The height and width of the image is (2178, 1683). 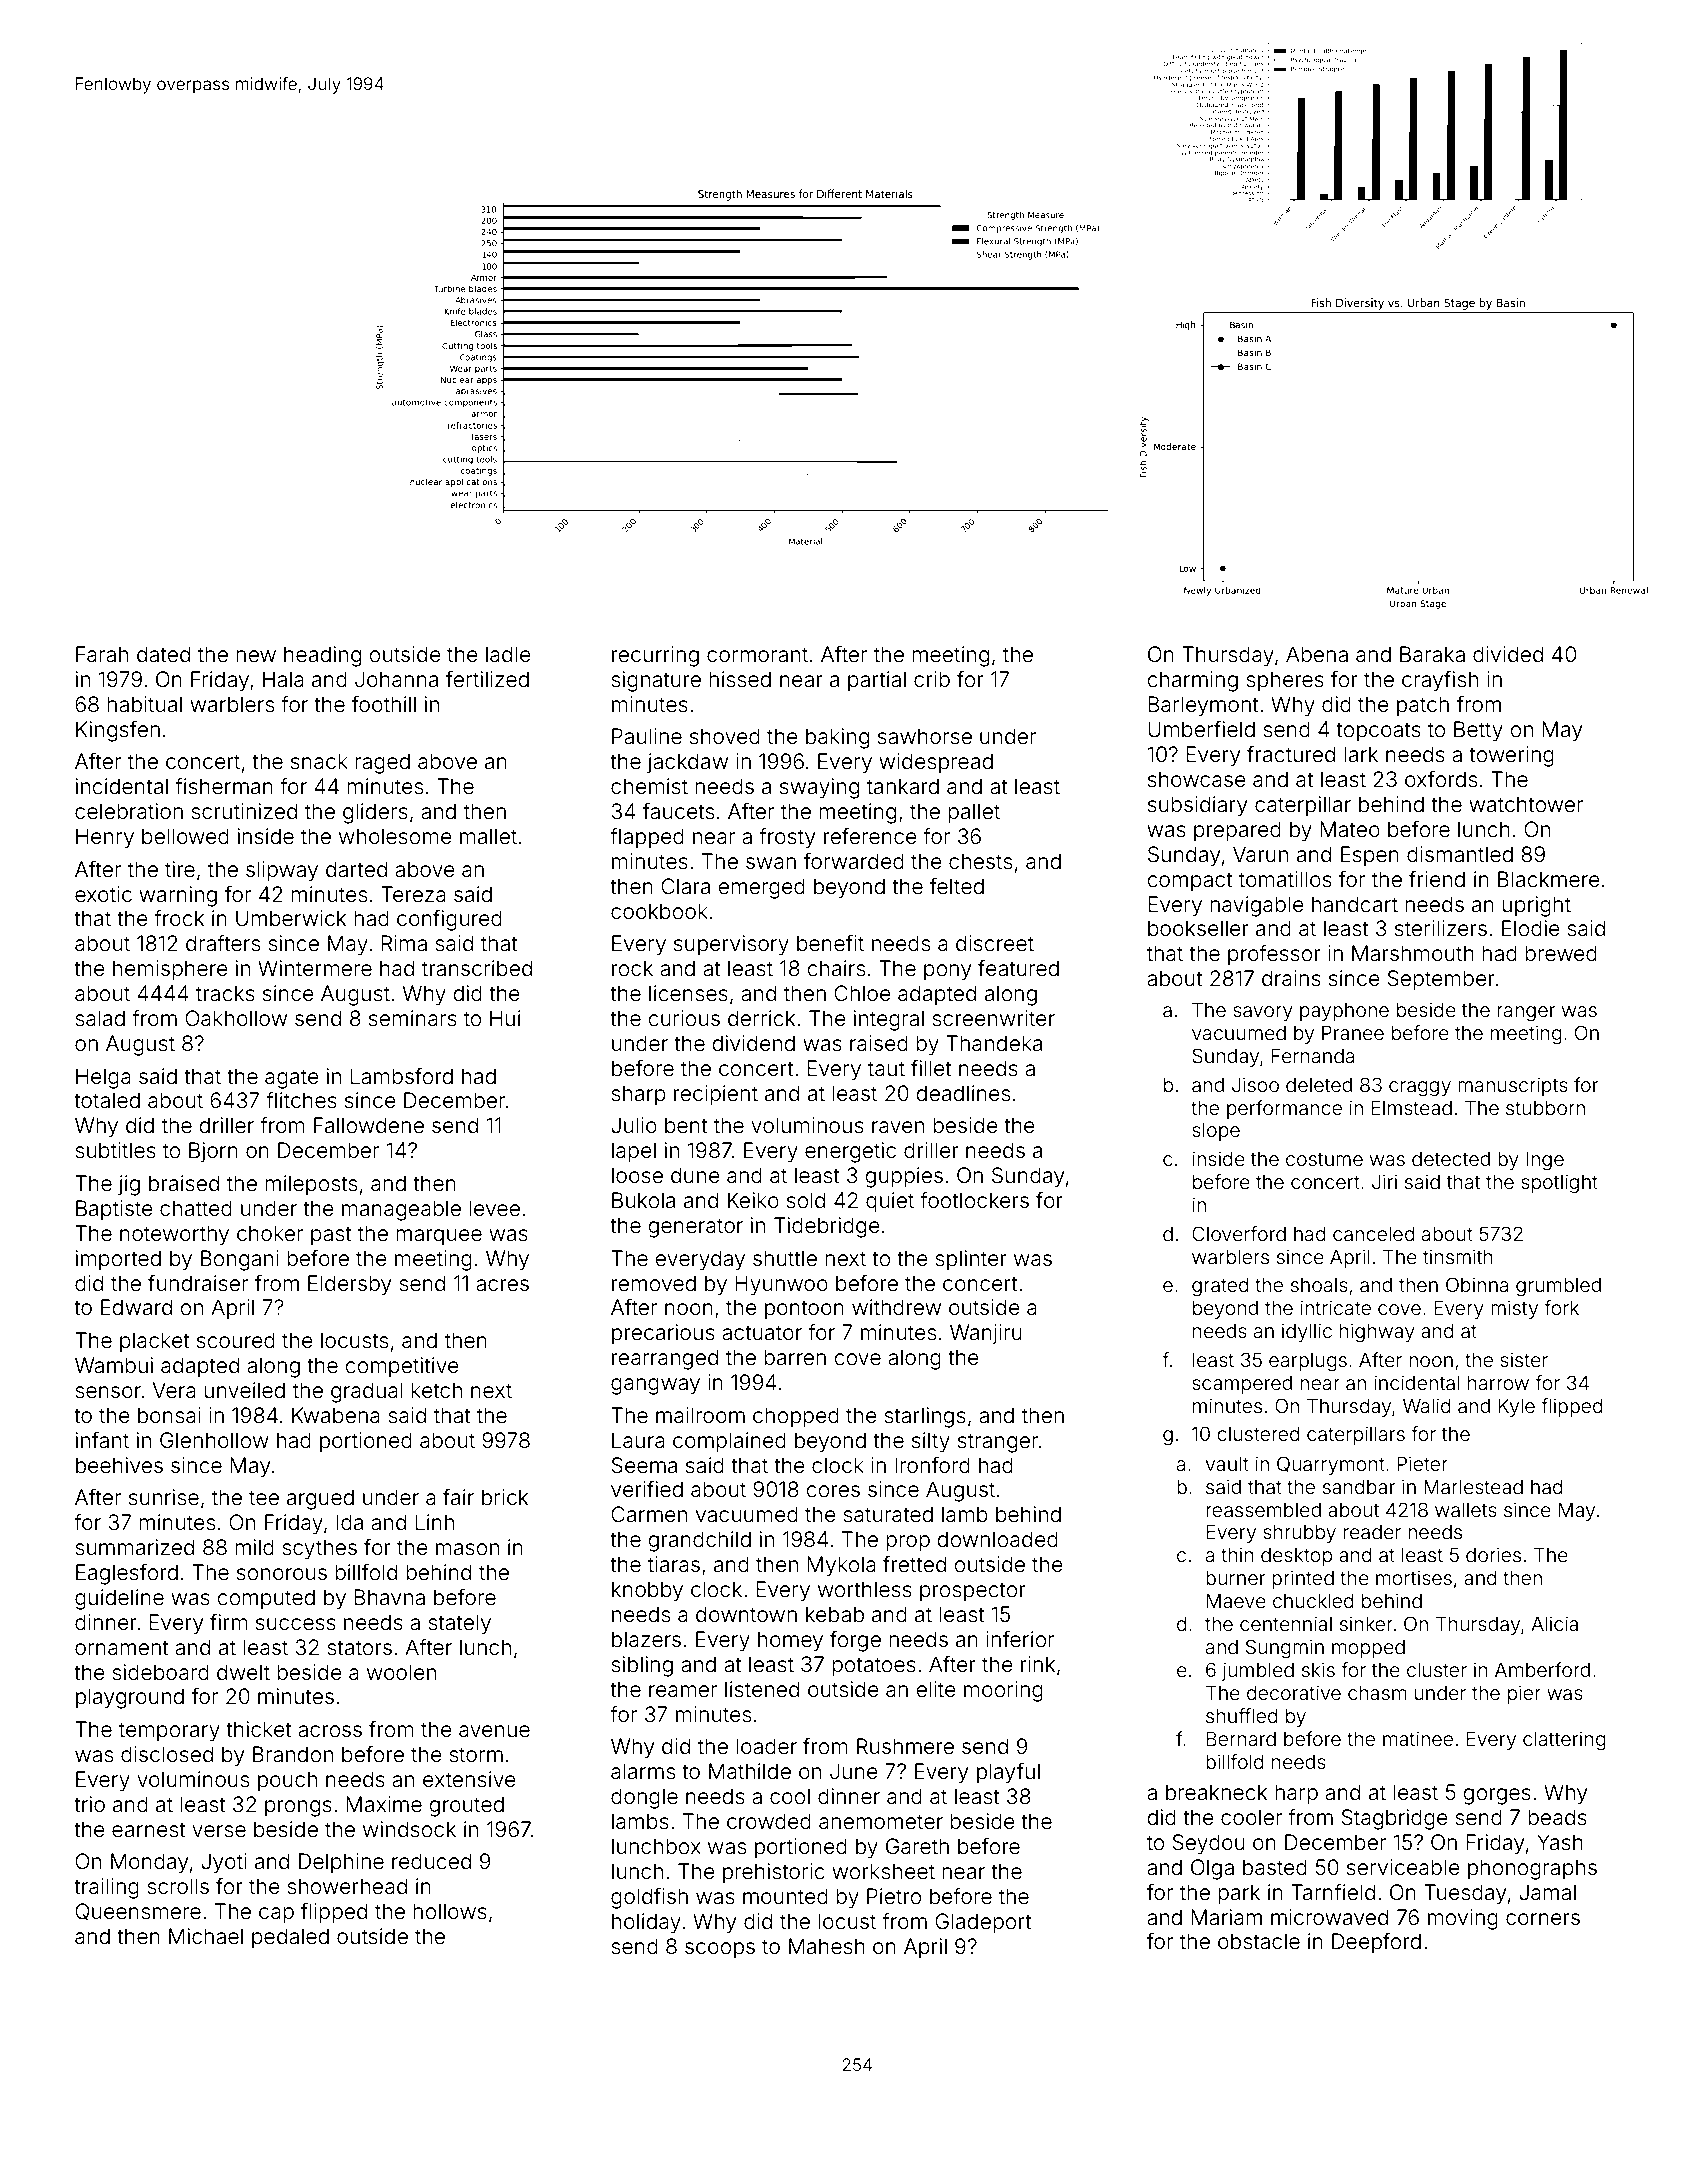 What do you see at coordinates (206, 1936) in the image?
I see `Michael` at bounding box center [206, 1936].
